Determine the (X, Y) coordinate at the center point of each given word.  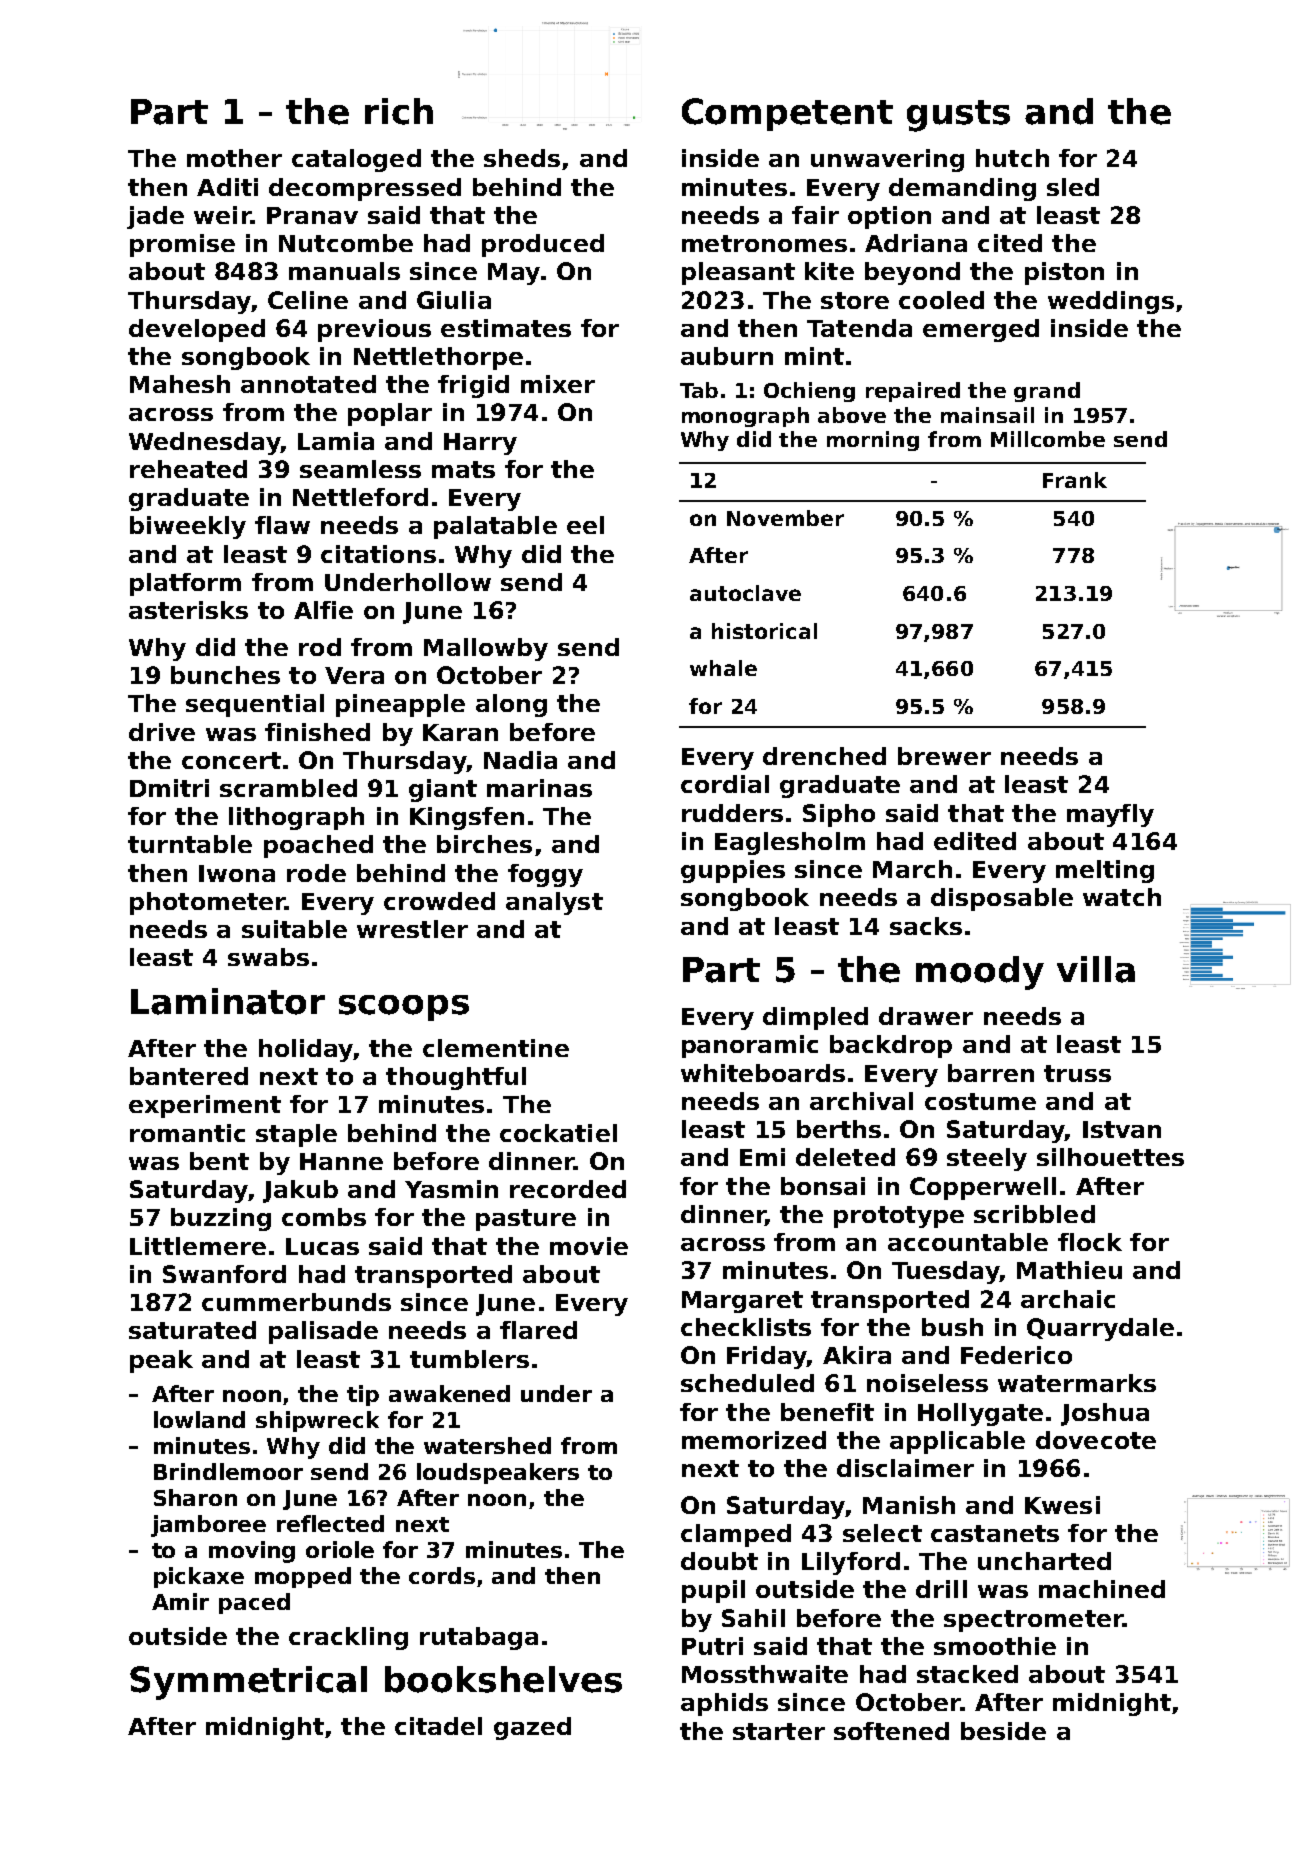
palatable (495, 527)
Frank (1075, 480)
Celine (308, 300)
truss (1077, 1073)
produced (543, 245)
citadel (438, 1726)
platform (185, 584)
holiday (306, 1050)
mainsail (987, 415)
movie (589, 1246)
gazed (532, 1728)
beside (1003, 1731)
